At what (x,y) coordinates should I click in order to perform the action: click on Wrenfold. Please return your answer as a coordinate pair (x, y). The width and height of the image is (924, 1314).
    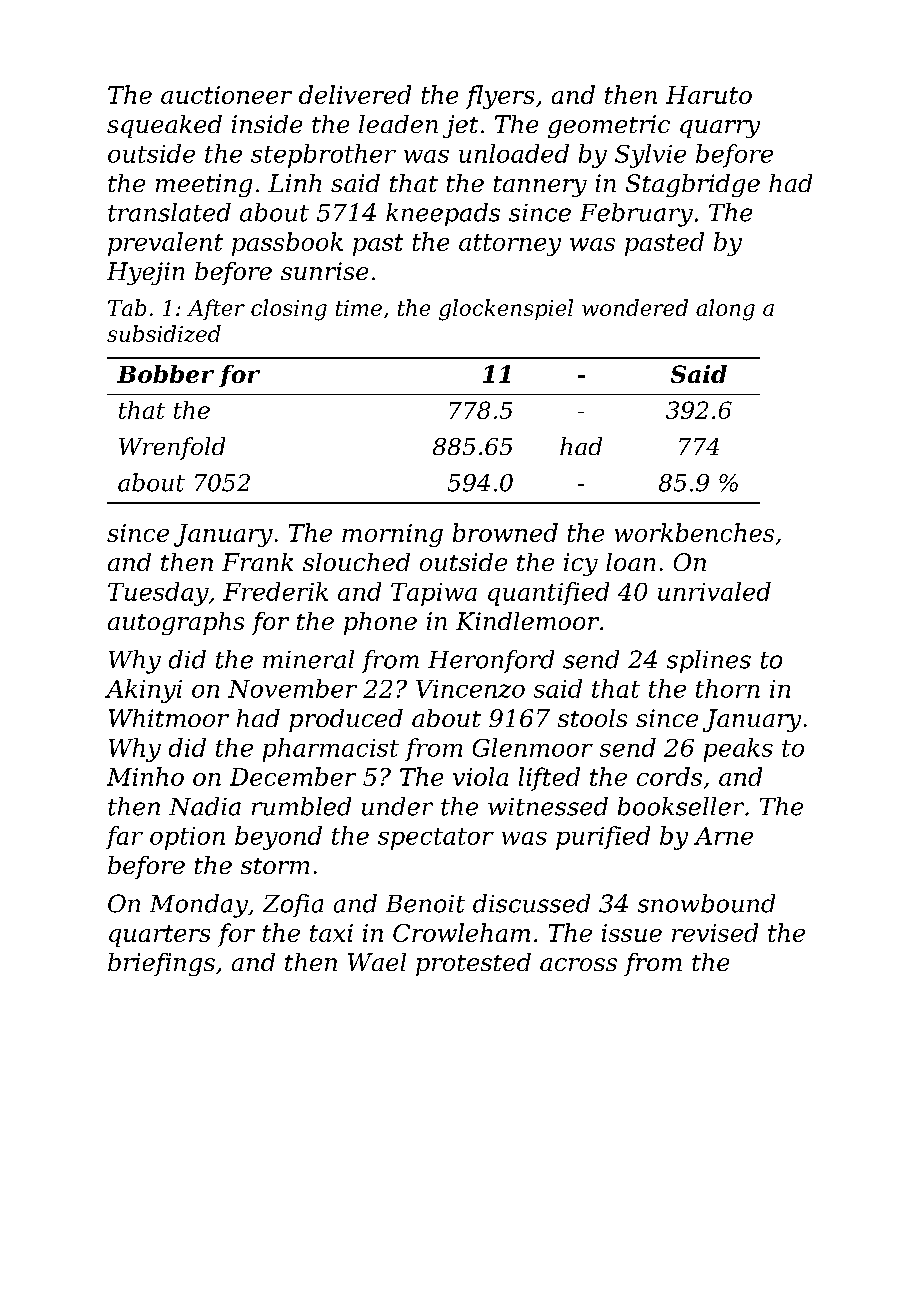
    Looking at the image, I should click on (172, 448).
